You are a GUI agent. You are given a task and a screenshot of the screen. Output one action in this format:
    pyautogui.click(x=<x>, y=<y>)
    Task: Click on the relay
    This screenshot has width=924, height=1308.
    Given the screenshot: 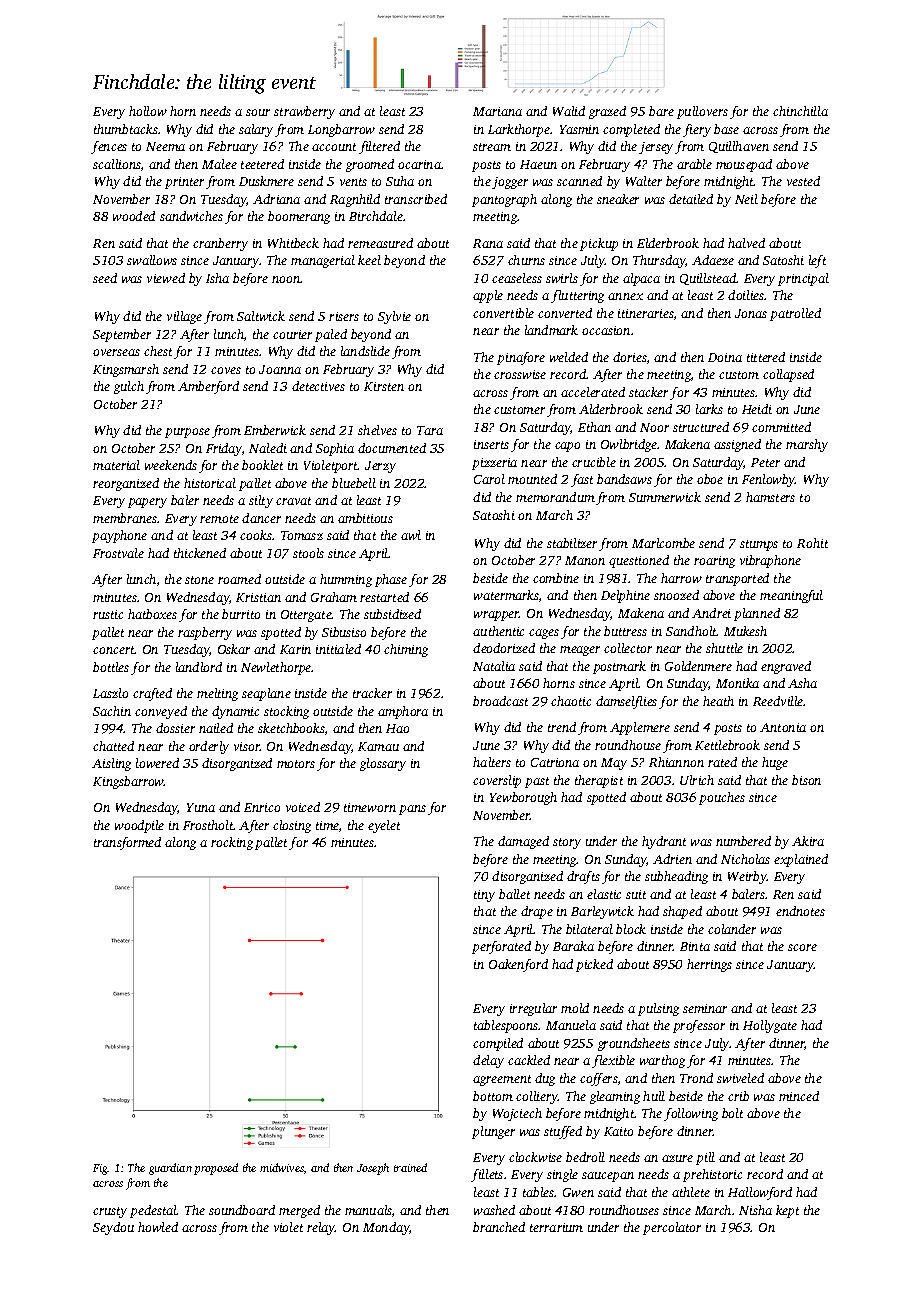 What is the action you would take?
    pyautogui.click(x=321, y=1228)
